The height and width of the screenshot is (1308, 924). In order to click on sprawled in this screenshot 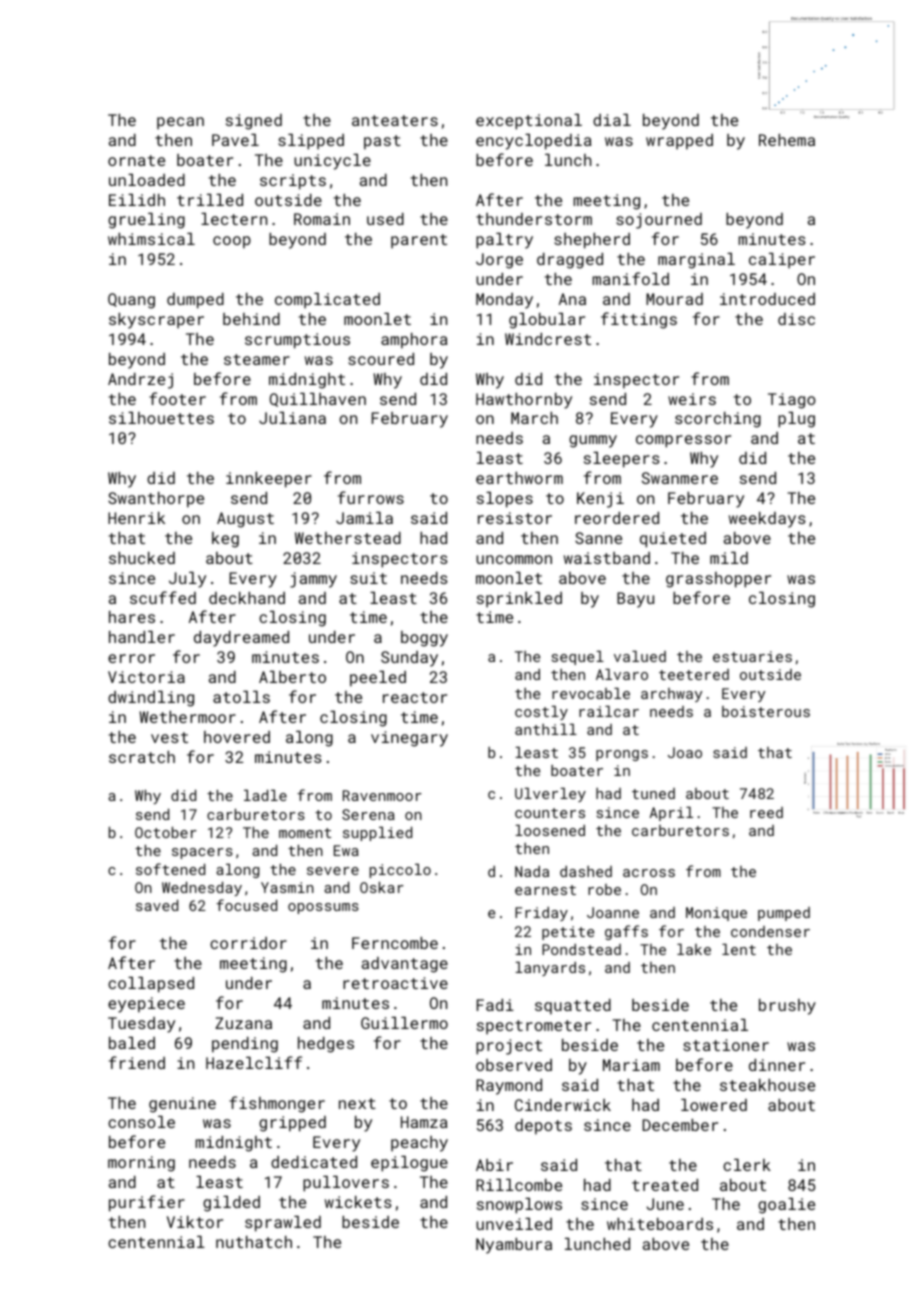, I will do `click(283, 1224)`.
